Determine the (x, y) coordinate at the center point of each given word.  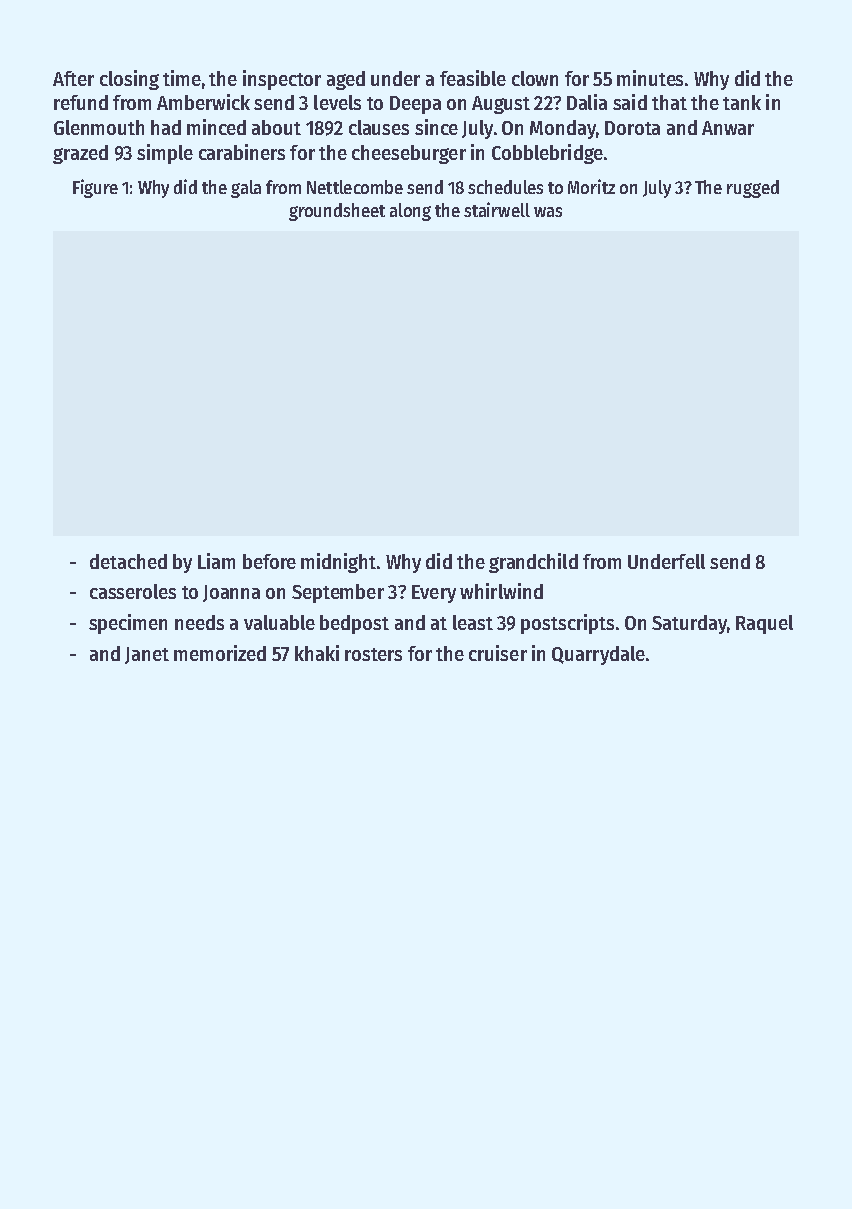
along (410, 212)
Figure (95, 188)
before (269, 561)
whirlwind (501, 591)
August (501, 105)
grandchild (533, 563)
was (548, 212)
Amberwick (203, 102)
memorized (220, 653)
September (338, 593)
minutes (650, 78)
